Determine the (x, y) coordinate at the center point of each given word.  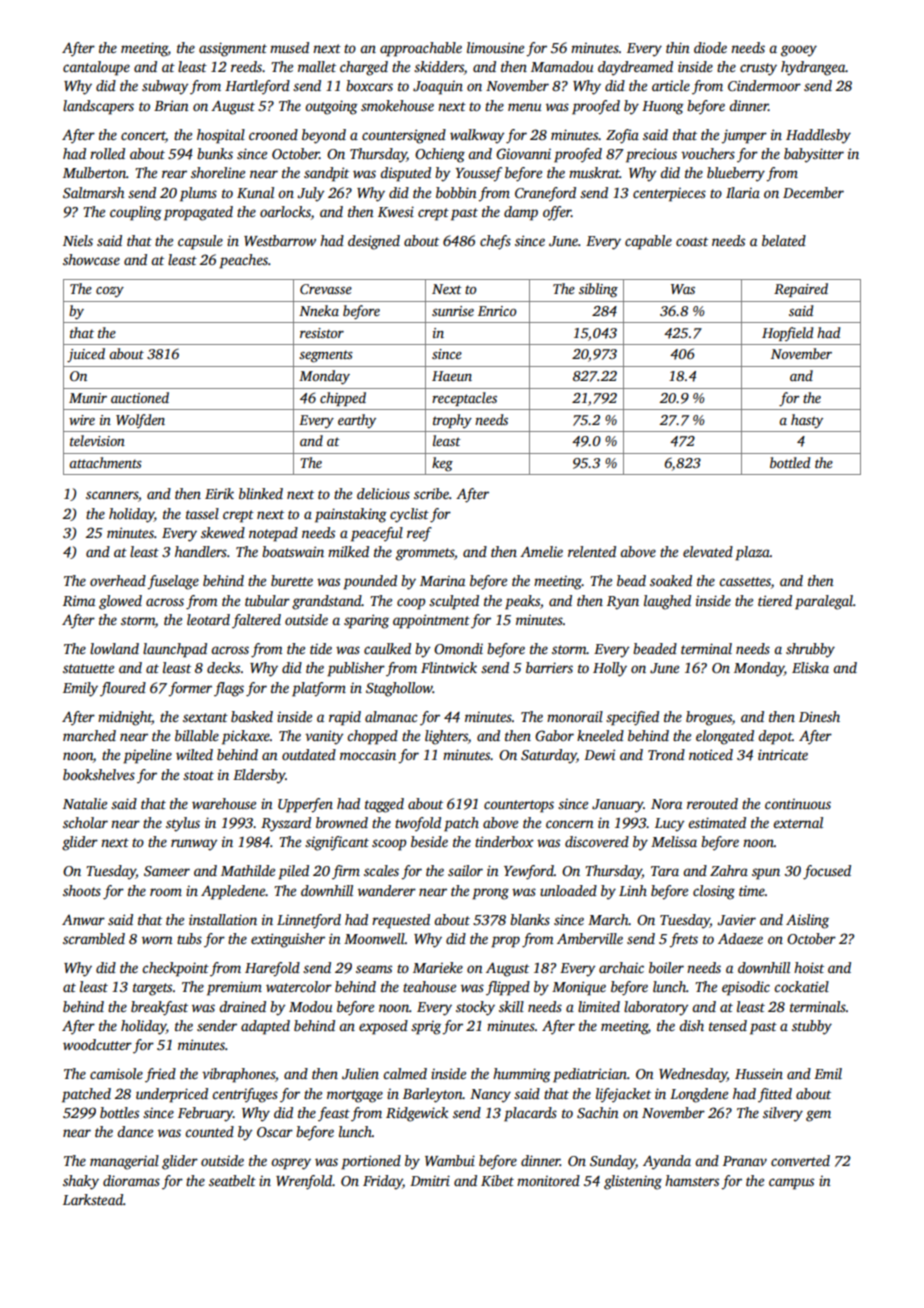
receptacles (464, 399)
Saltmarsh (93, 192)
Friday (382, 1182)
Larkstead (93, 1199)
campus (791, 1184)
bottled (790, 462)
